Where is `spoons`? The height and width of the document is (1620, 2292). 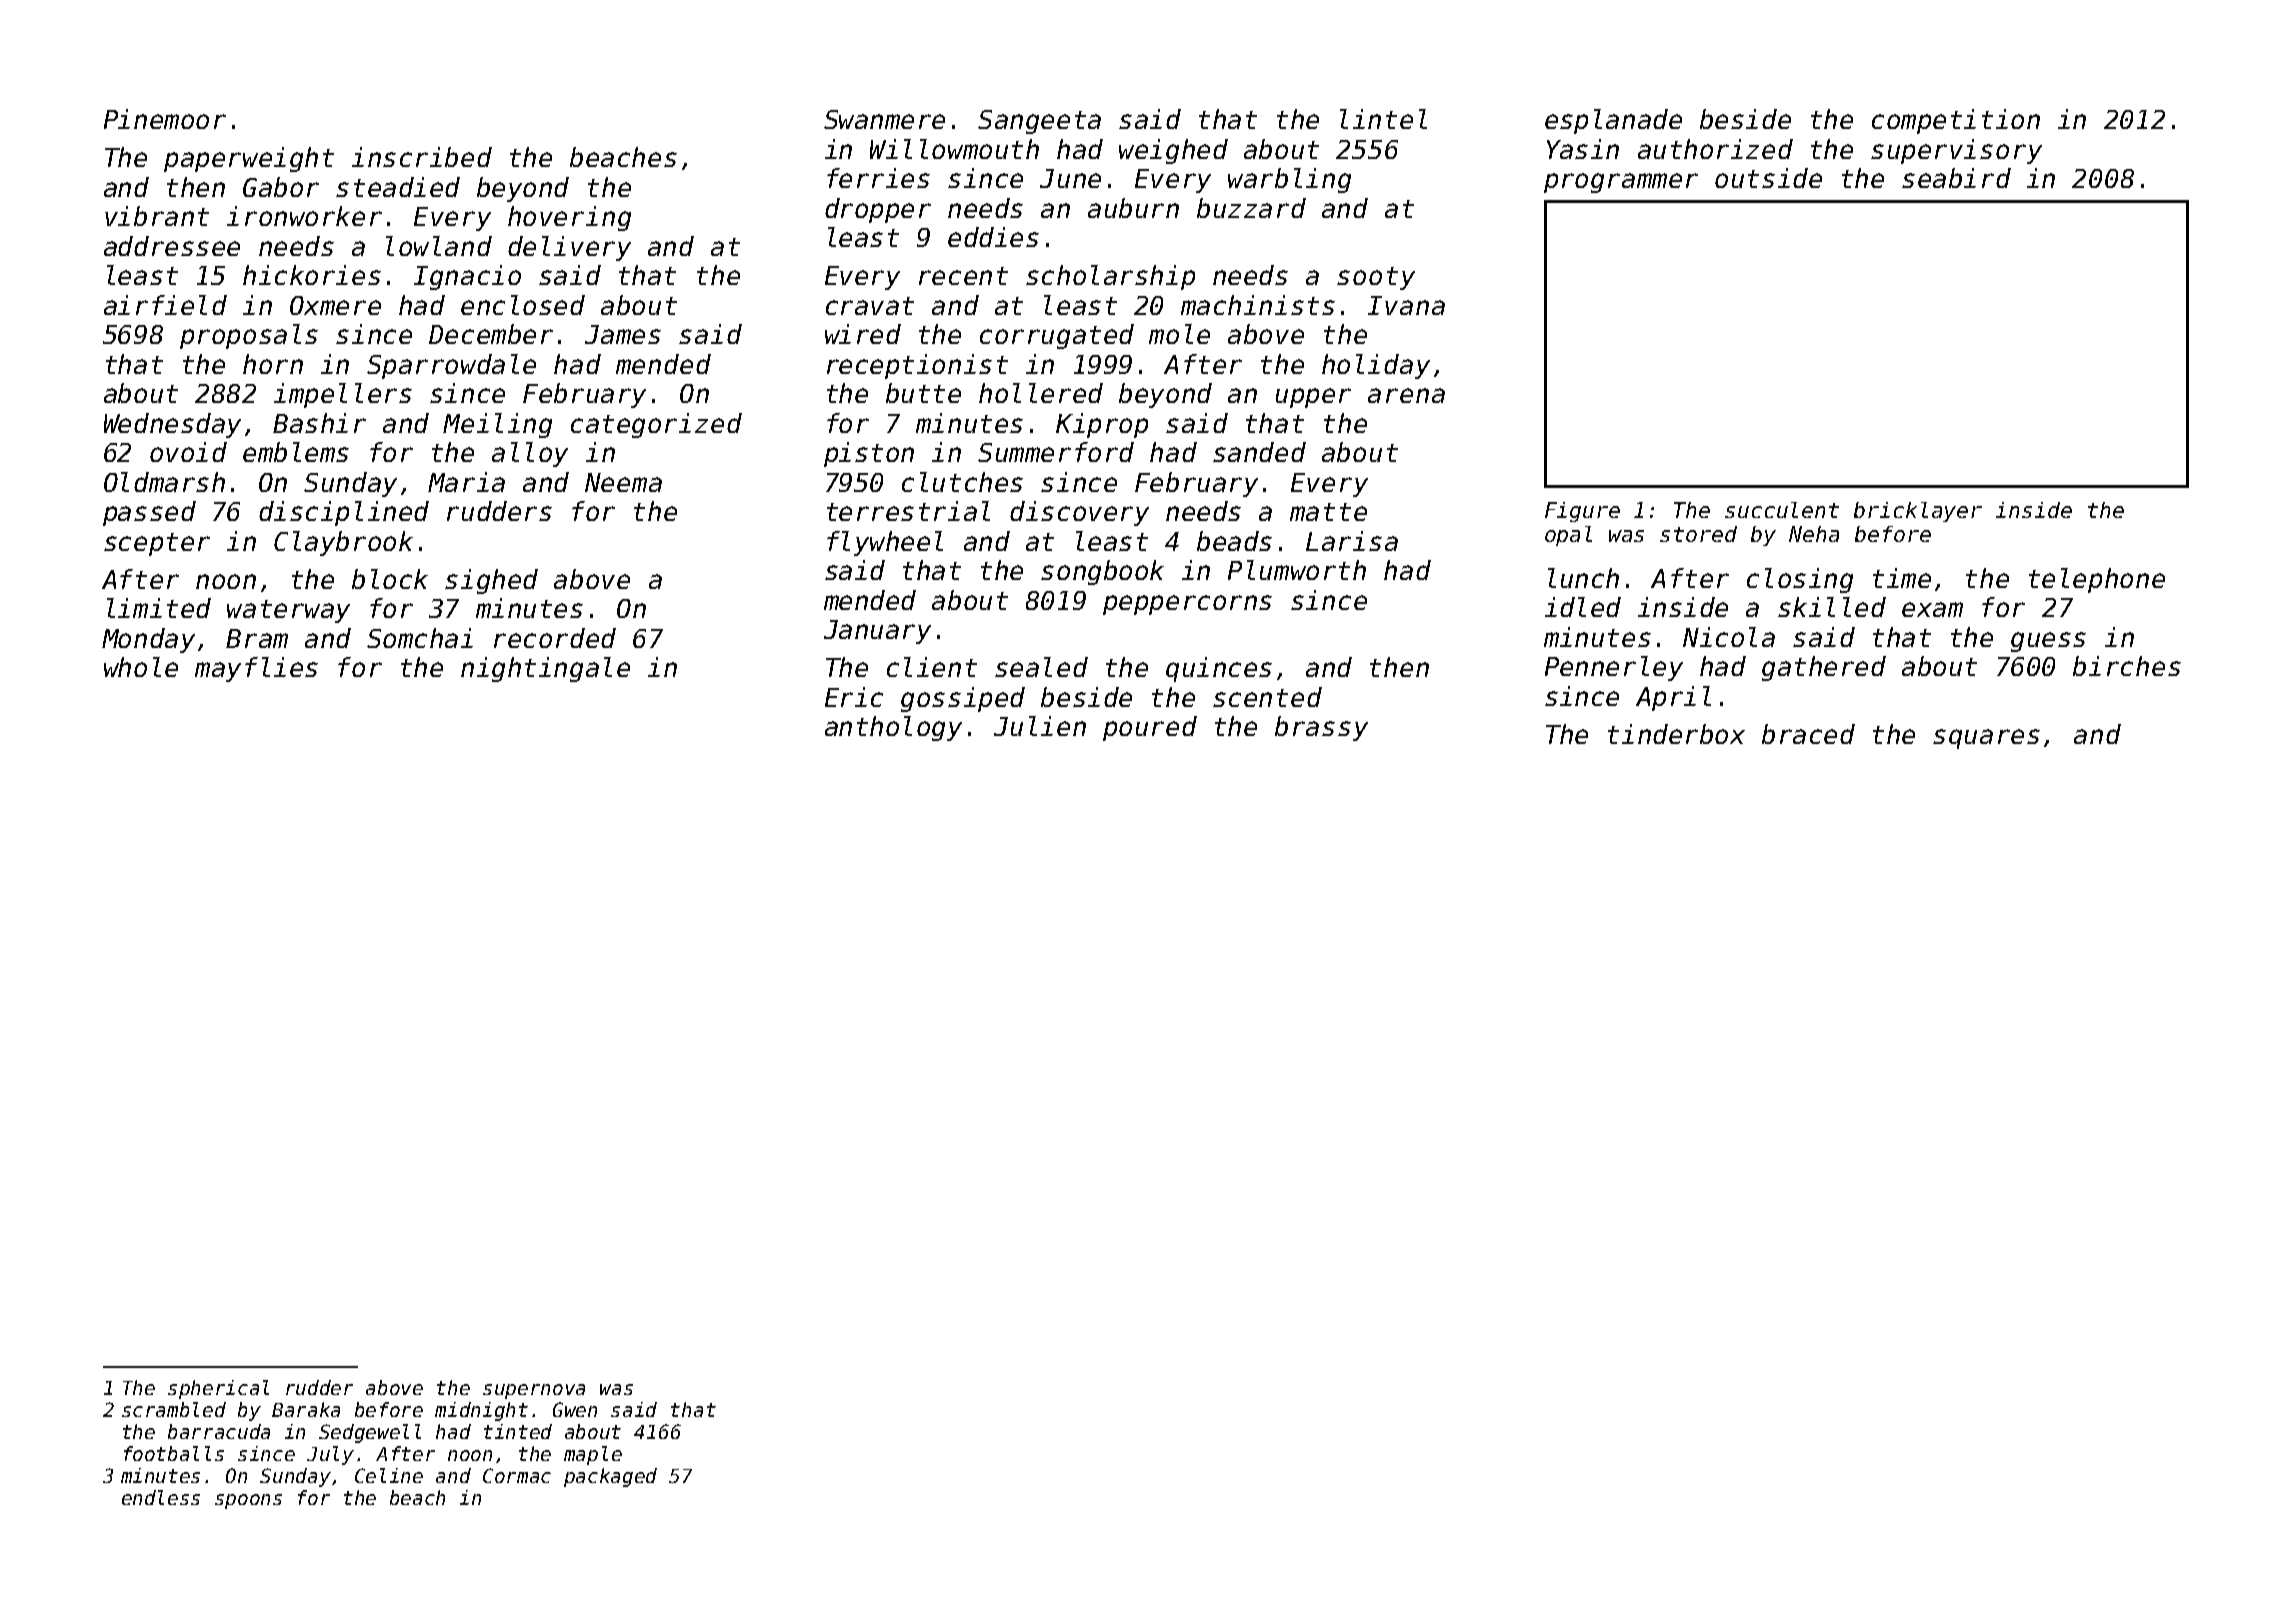
spoons is located at coordinates (248, 1501).
